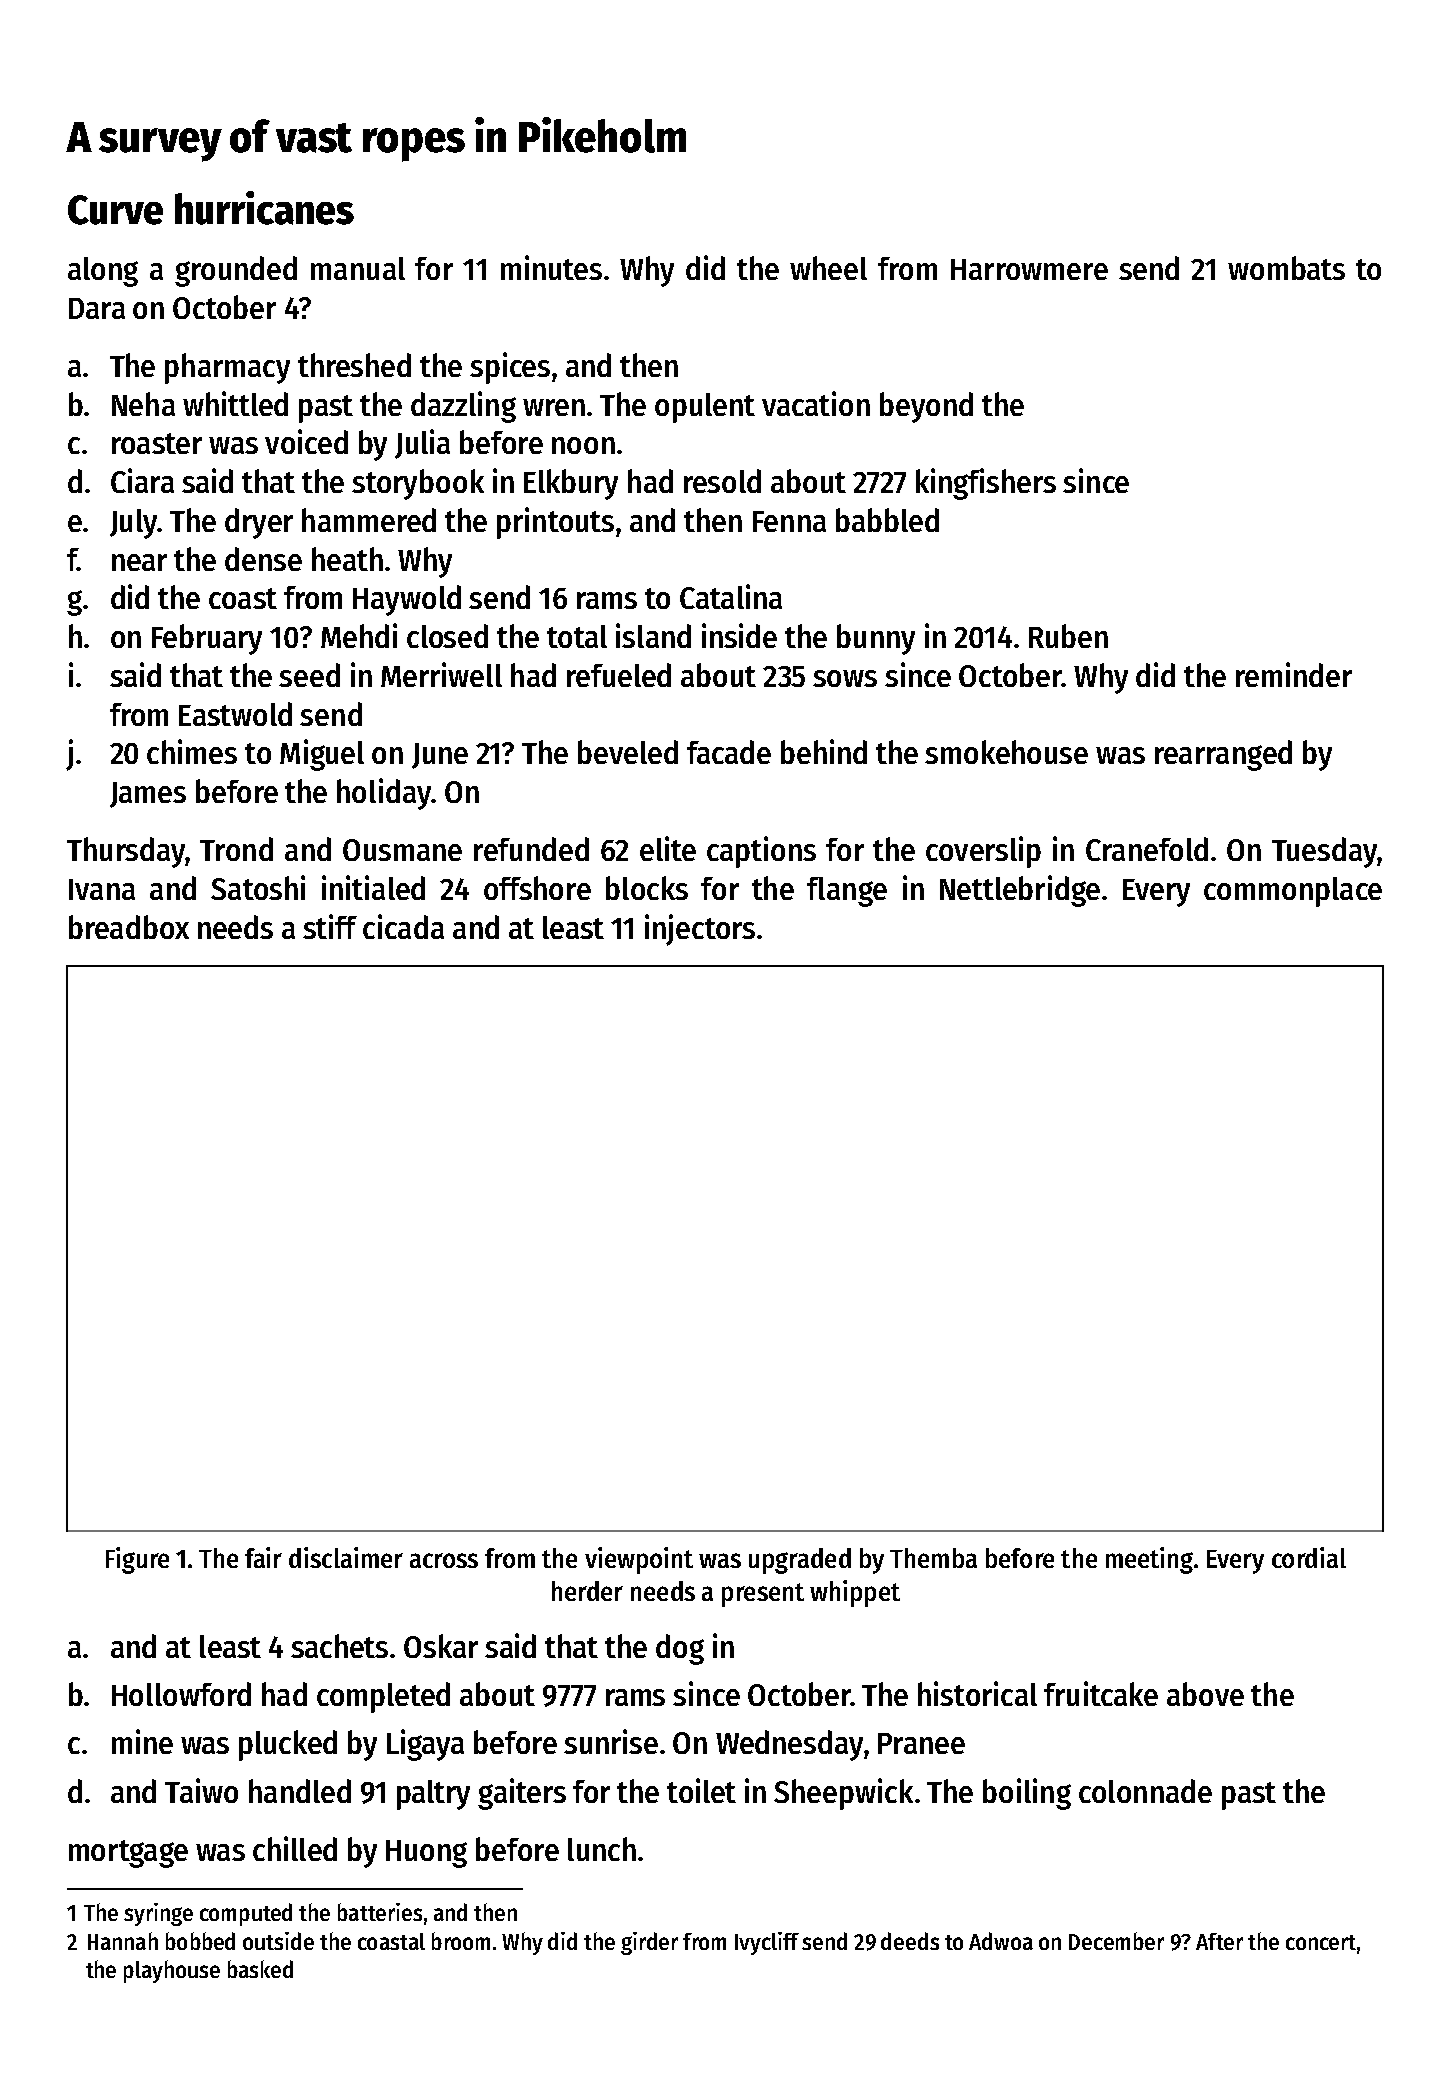 The width and height of the screenshot is (1450, 2100). Describe the element at coordinates (800, 1561) in the screenshot. I see `upgraded` at that location.
